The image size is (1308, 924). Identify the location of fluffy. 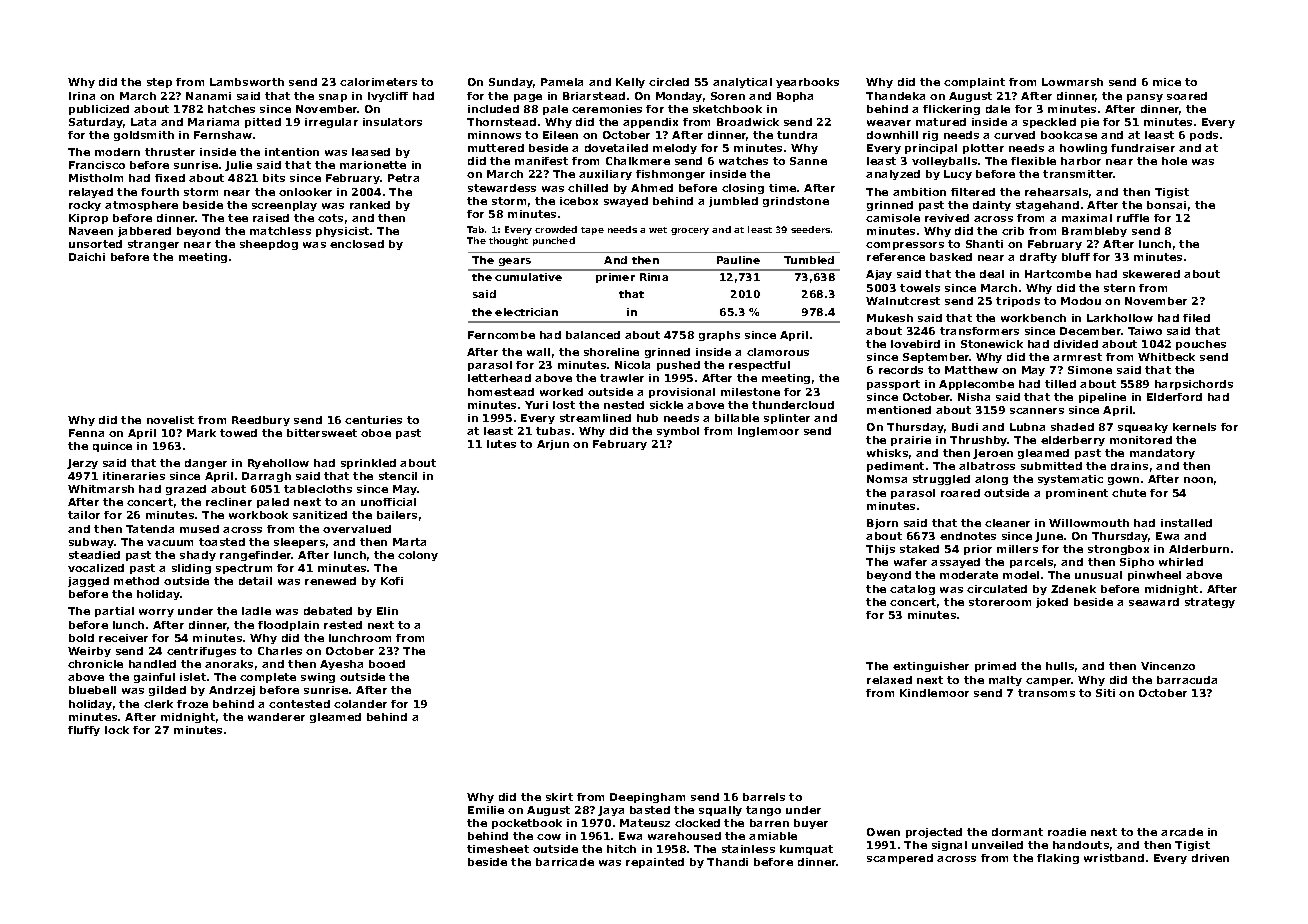
(84, 731).
